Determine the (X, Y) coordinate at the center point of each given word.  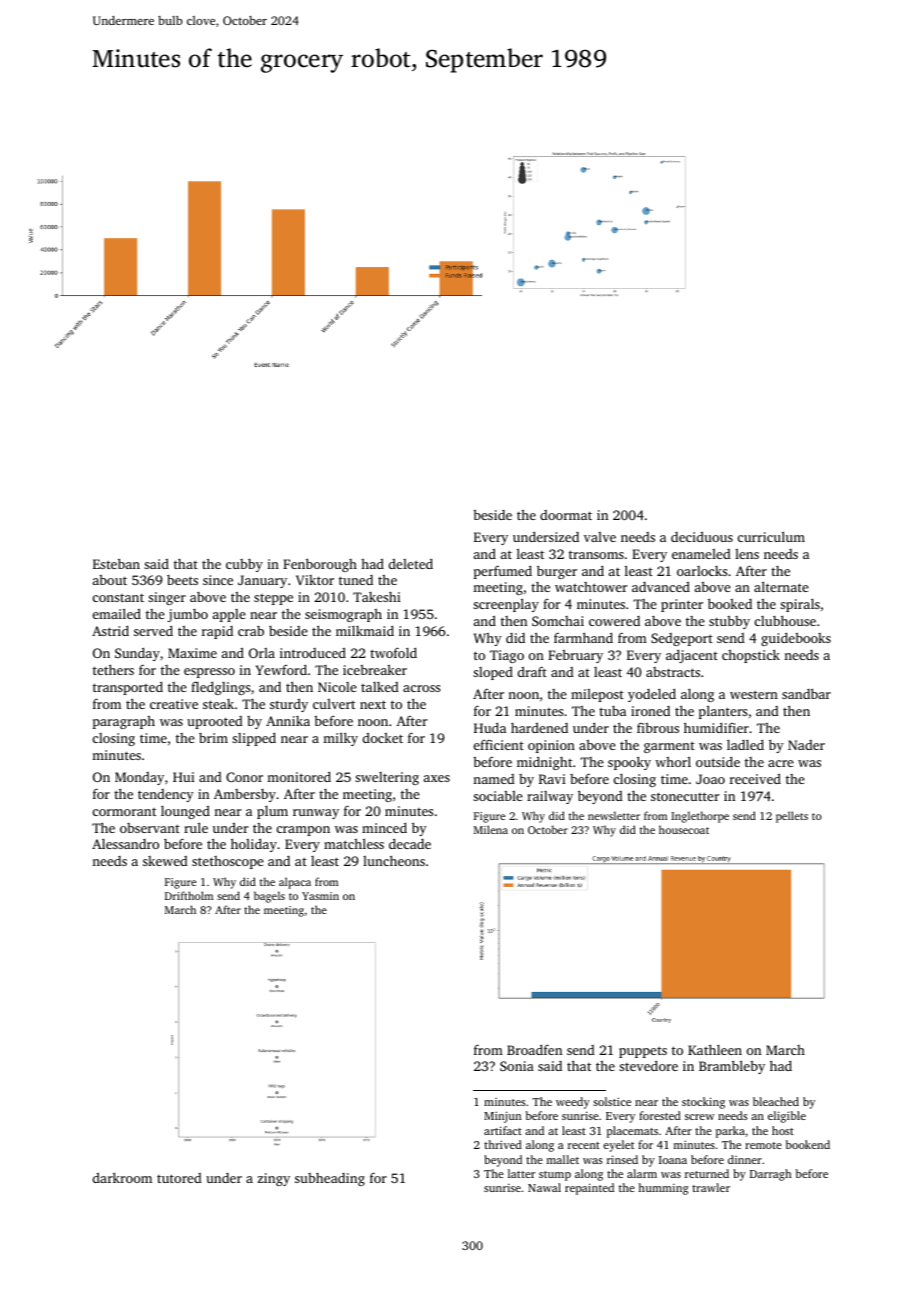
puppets (643, 1052)
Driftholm (189, 895)
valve (600, 537)
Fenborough (320, 565)
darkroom (122, 1177)
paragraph (124, 722)
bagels (269, 897)
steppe (273, 599)
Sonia (517, 1066)
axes (437, 778)
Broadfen (534, 1049)
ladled (745, 745)
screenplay (506, 605)
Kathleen (715, 1049)
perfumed (503, 572)
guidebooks (796, 639)
